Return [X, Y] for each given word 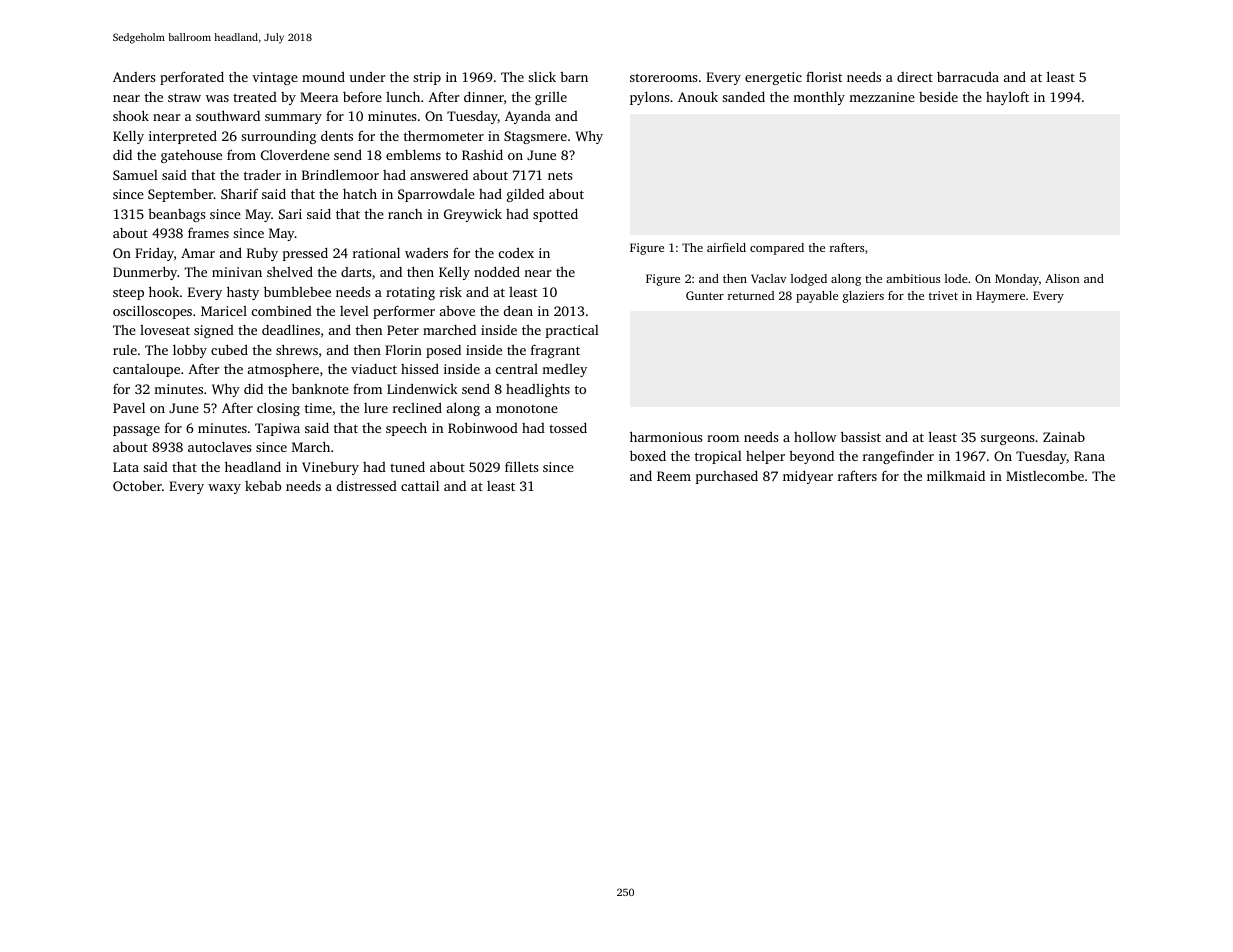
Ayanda [528, 117]
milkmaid [956, 476]
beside [938, 96]
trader [262, 175]
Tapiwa [277, 429]
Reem [674, 476]
